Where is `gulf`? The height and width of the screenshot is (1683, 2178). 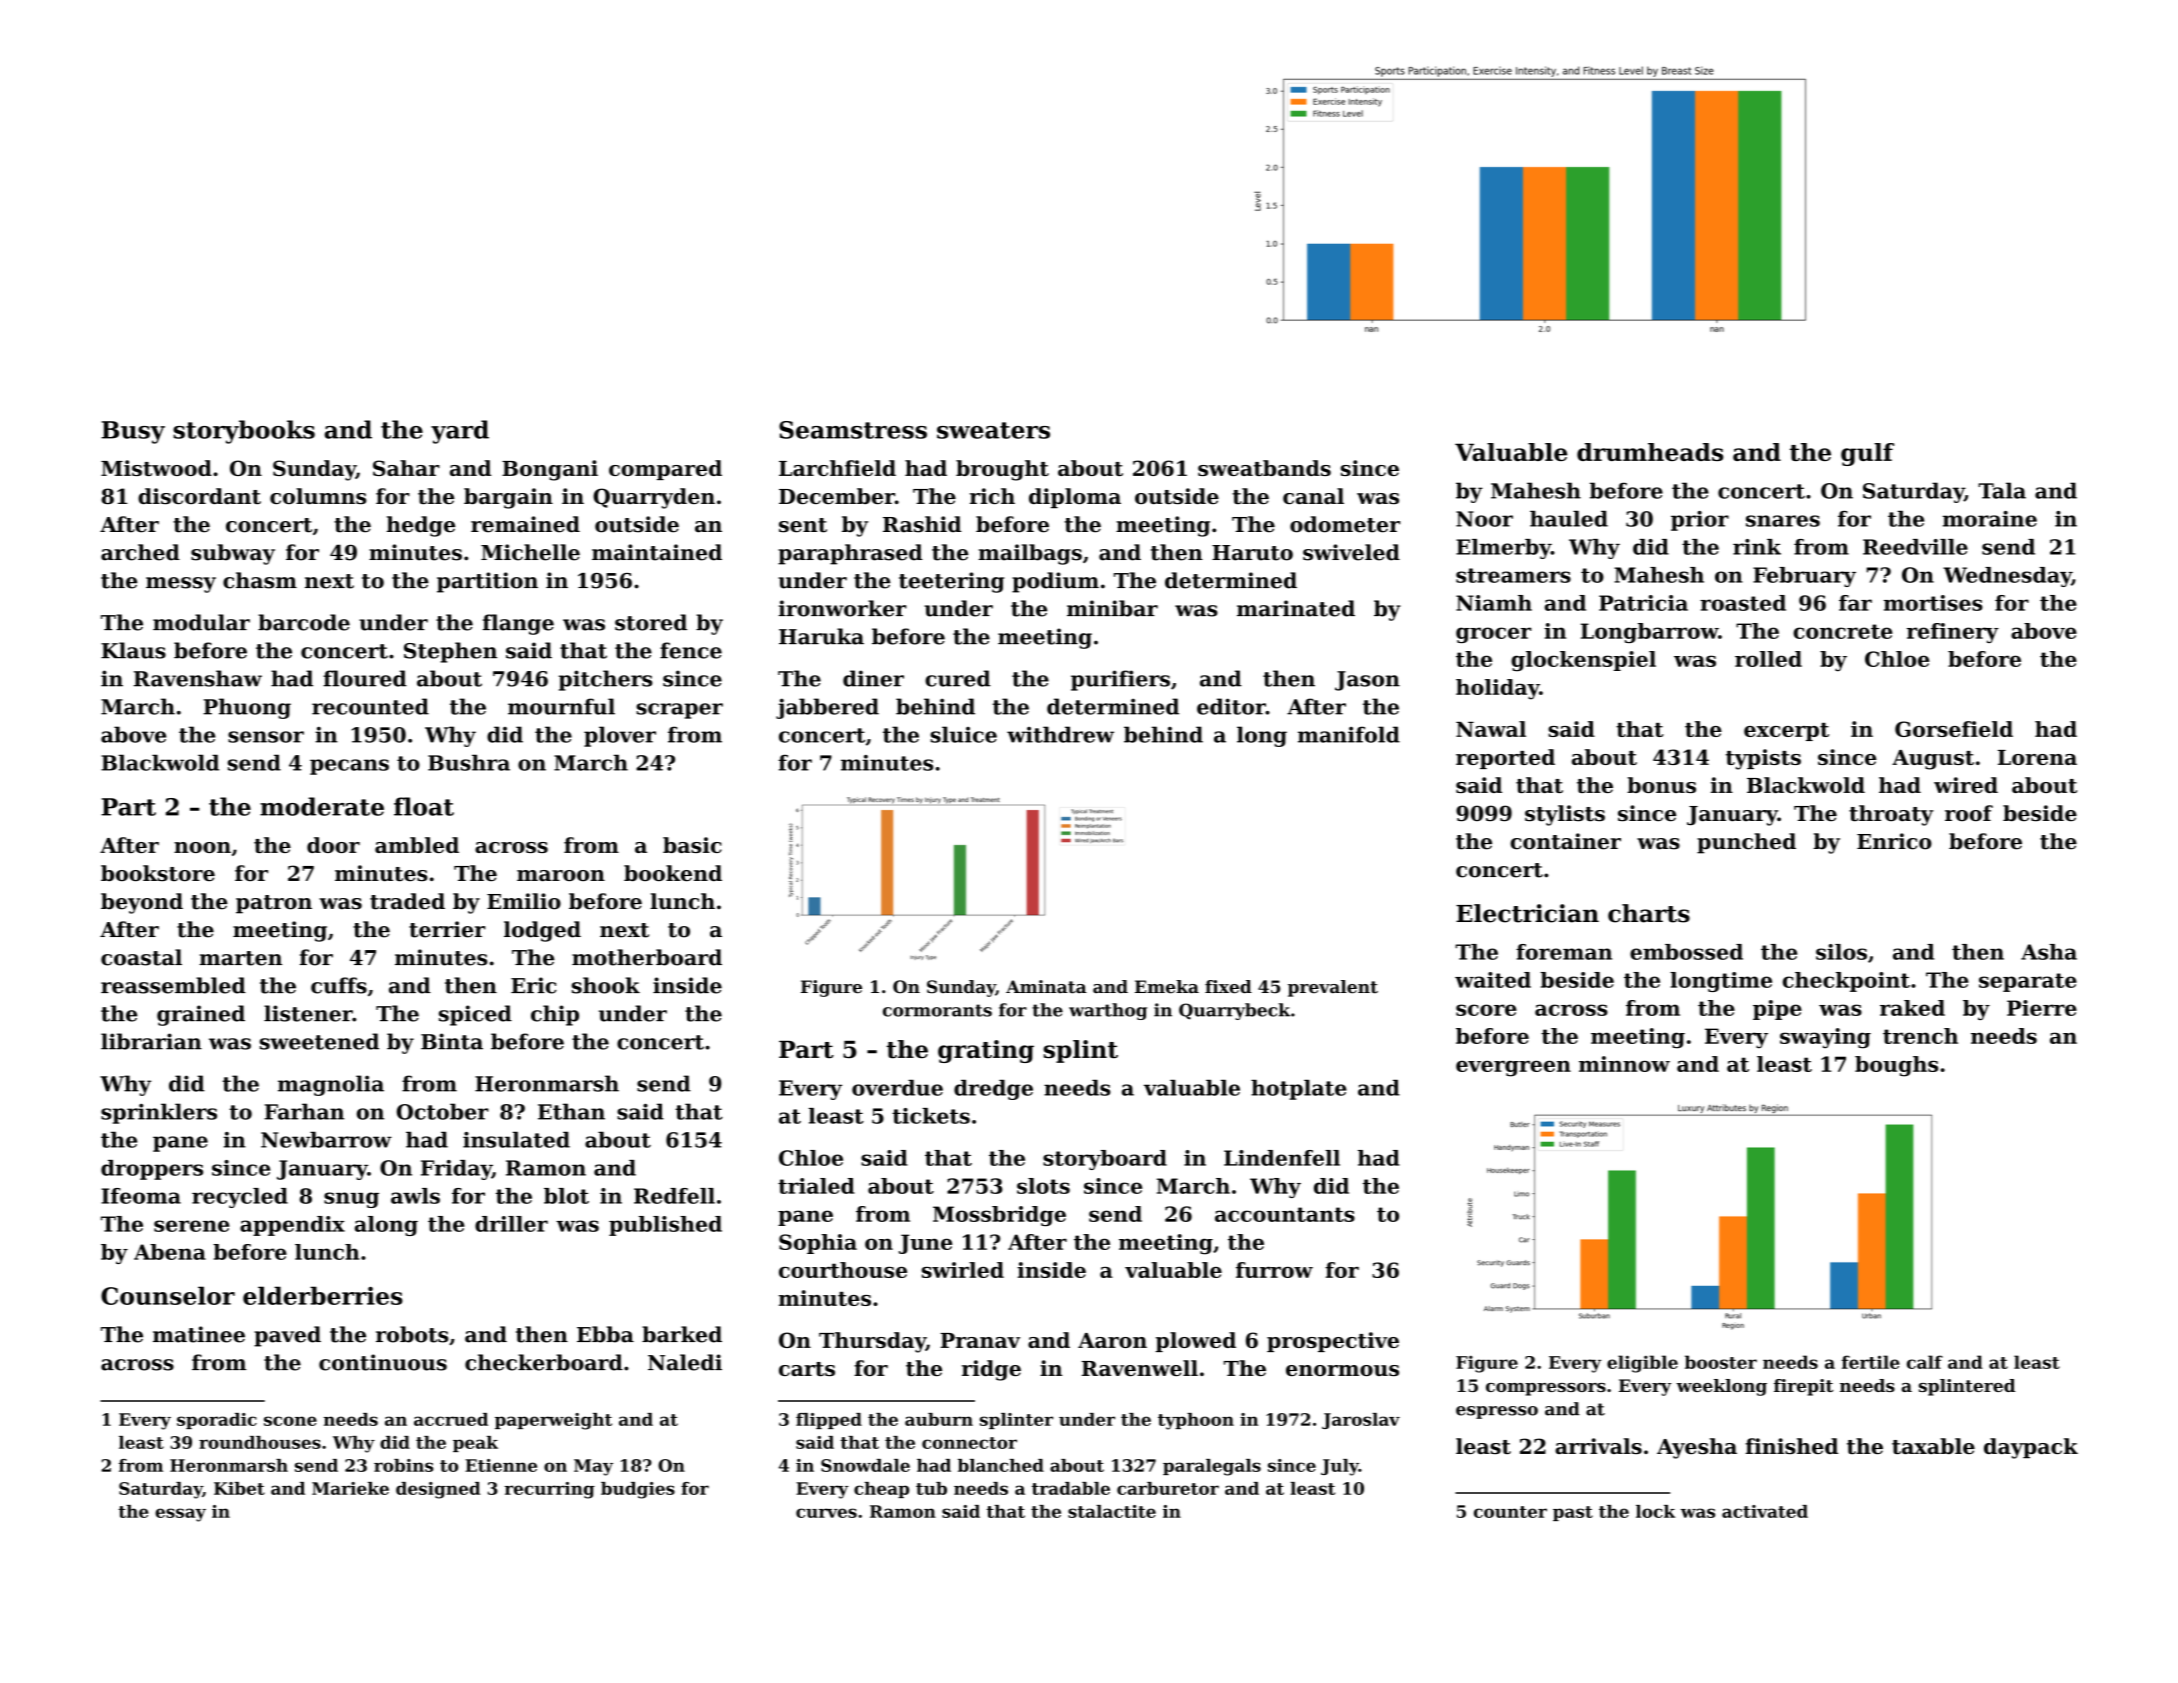
gulf is located at coordinates (1867, 454).
